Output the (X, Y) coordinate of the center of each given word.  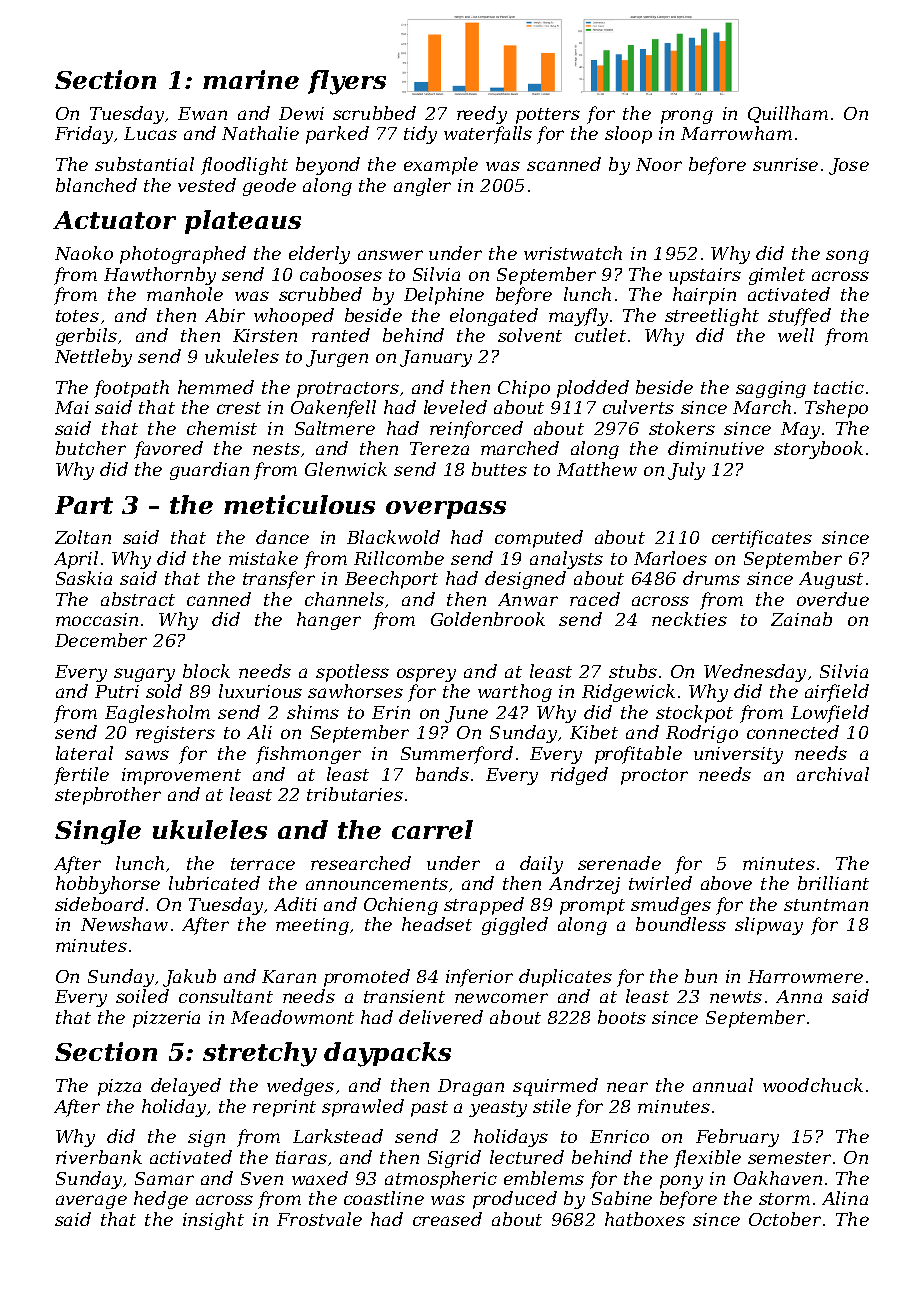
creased (447, 1219)
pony (681, 1182)
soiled (142, 996)
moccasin (97, 619)
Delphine (444, 296)
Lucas (150, 133)
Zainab (801, 619)
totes (77, 316)
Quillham (788, 114)
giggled (515, 926)
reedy (482, 115)
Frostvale (319, 1219)
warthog (515, 693)
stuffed (799, 317)
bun (701, 976)
